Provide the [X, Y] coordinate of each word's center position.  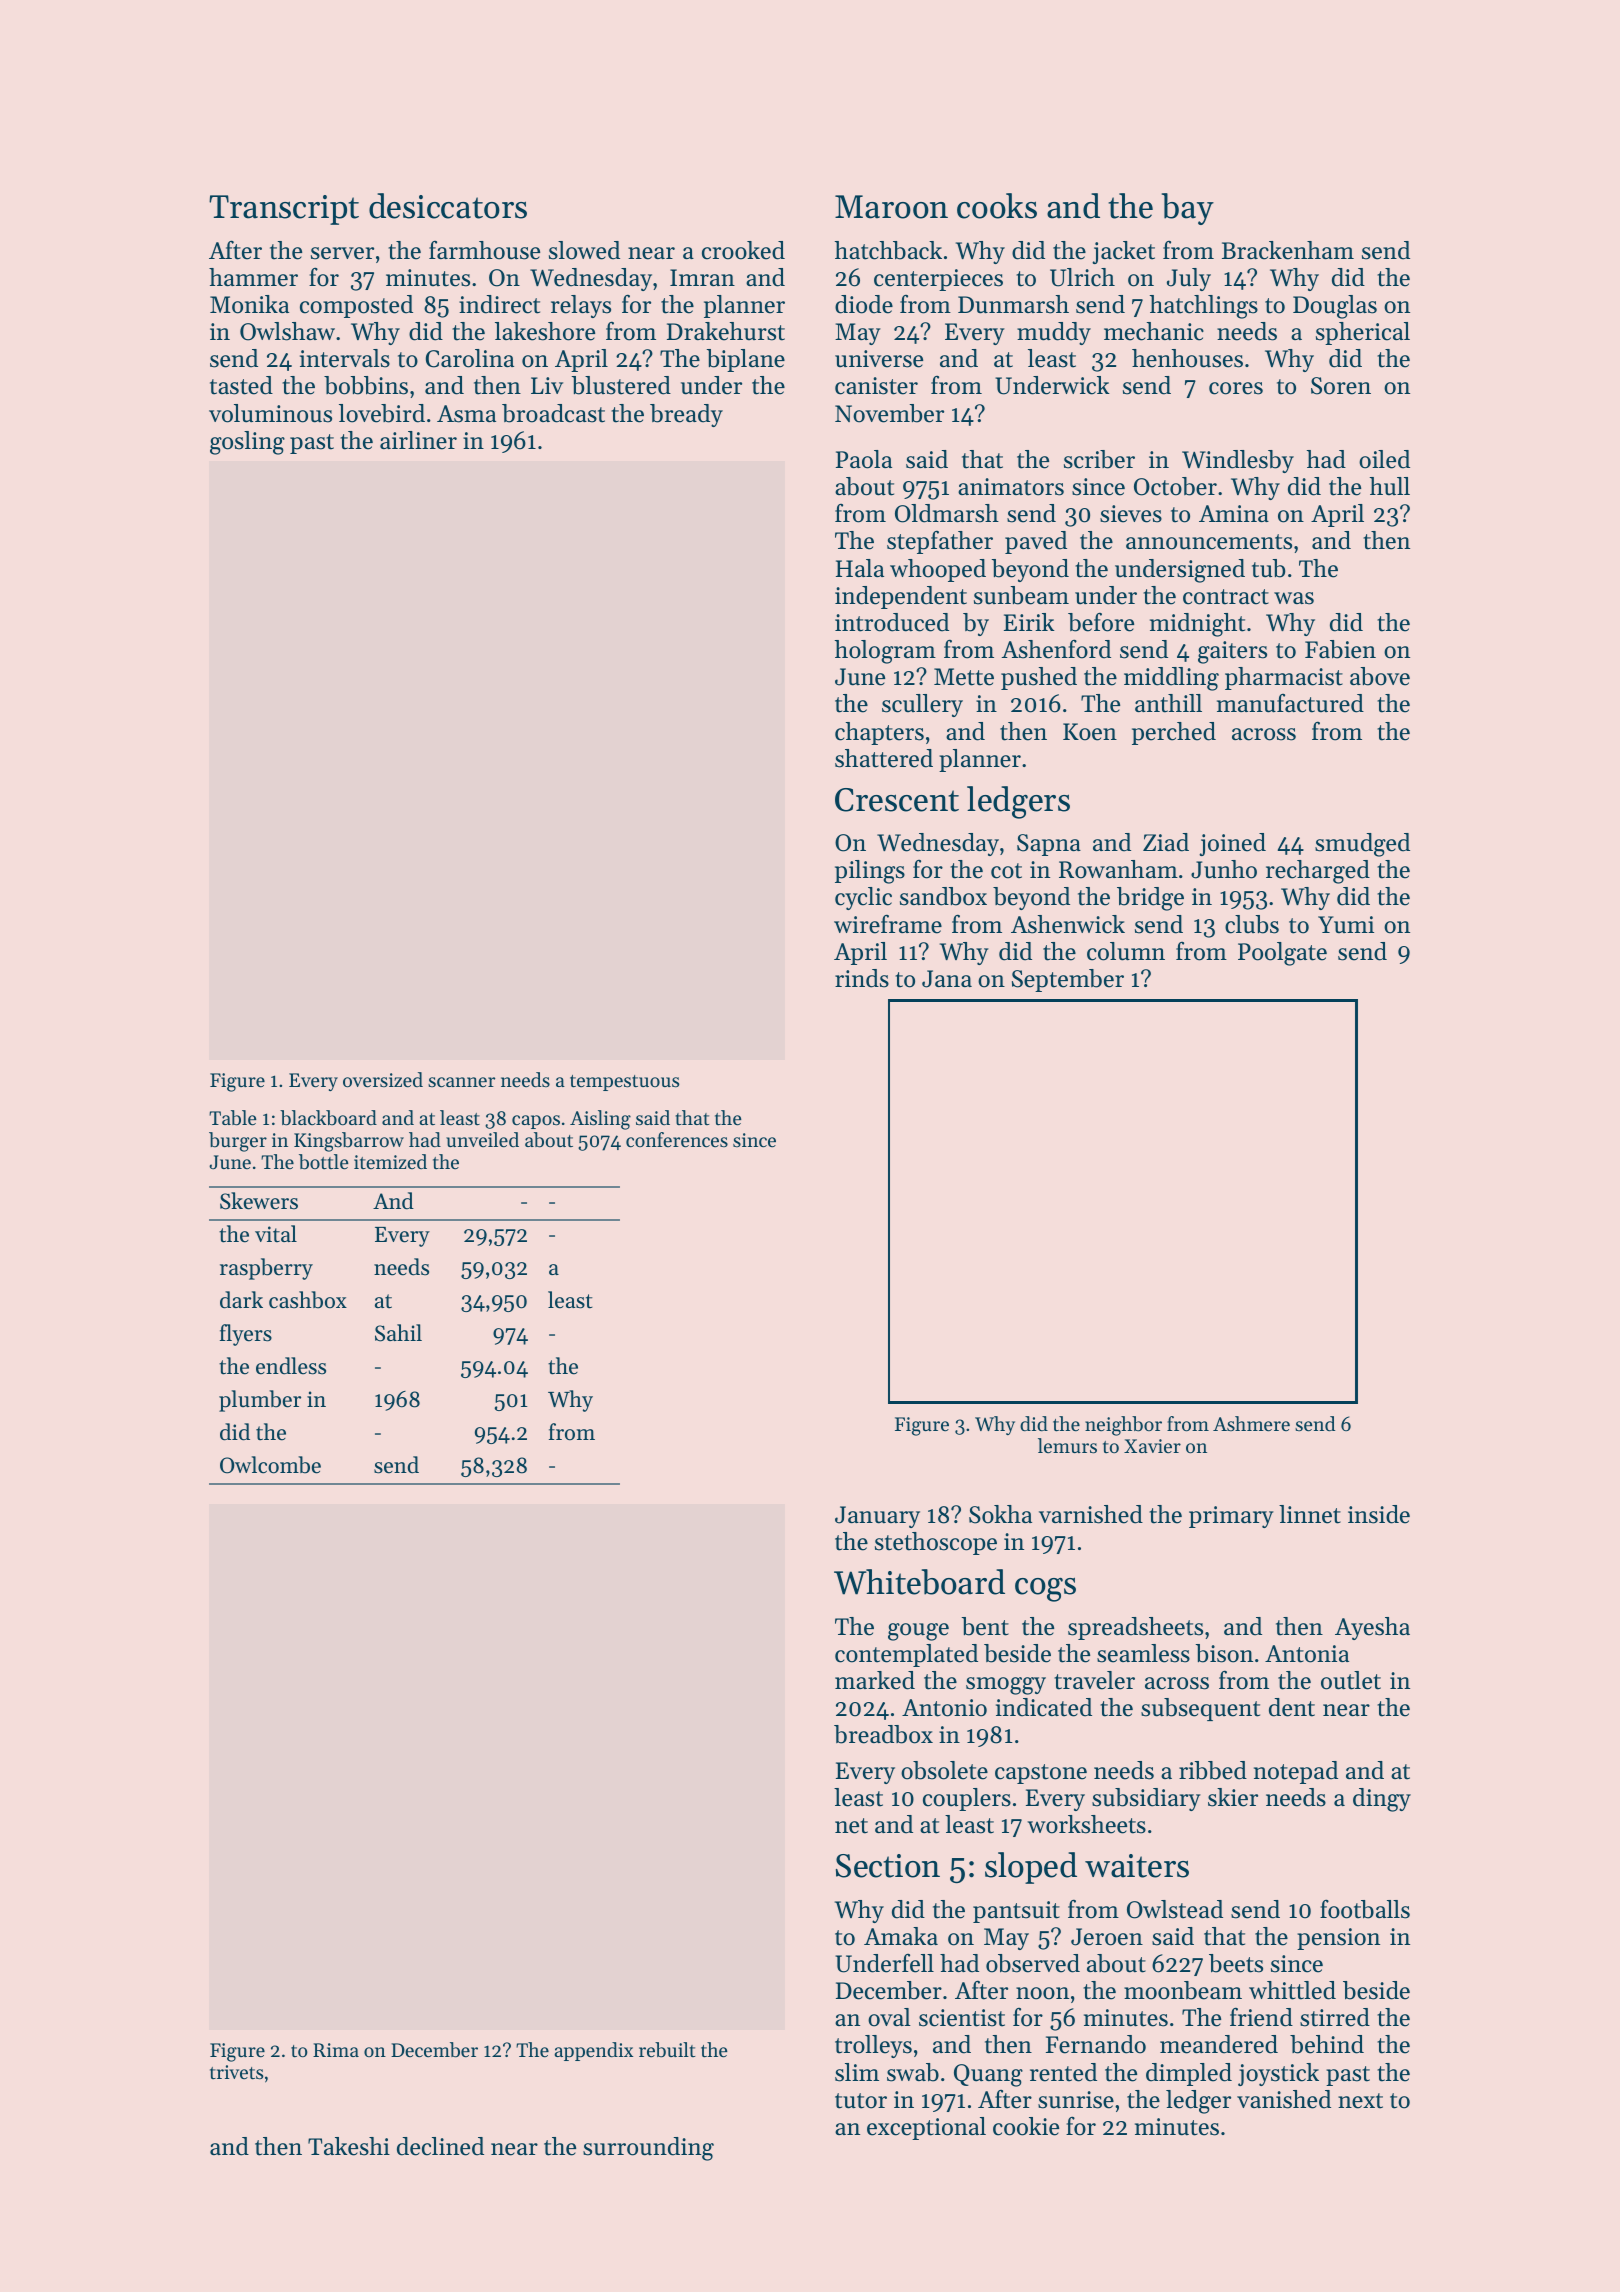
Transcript [284, 210]
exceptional [926, 2128]
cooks [997, 206]
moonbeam [1183, 1990]
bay [1188, 209]
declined [440, 2146]
